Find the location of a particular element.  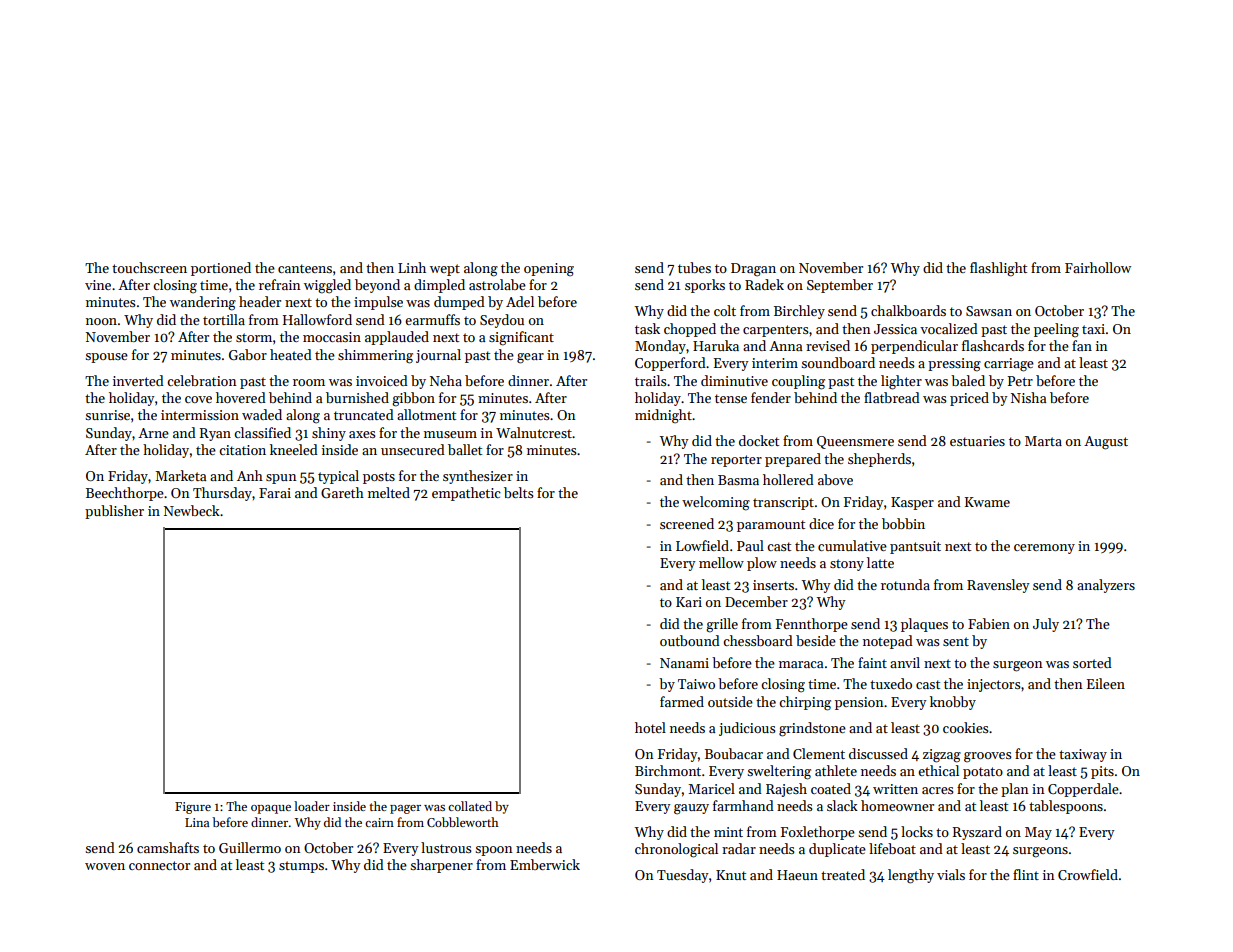

noon is located at coordinates (101, 321).
